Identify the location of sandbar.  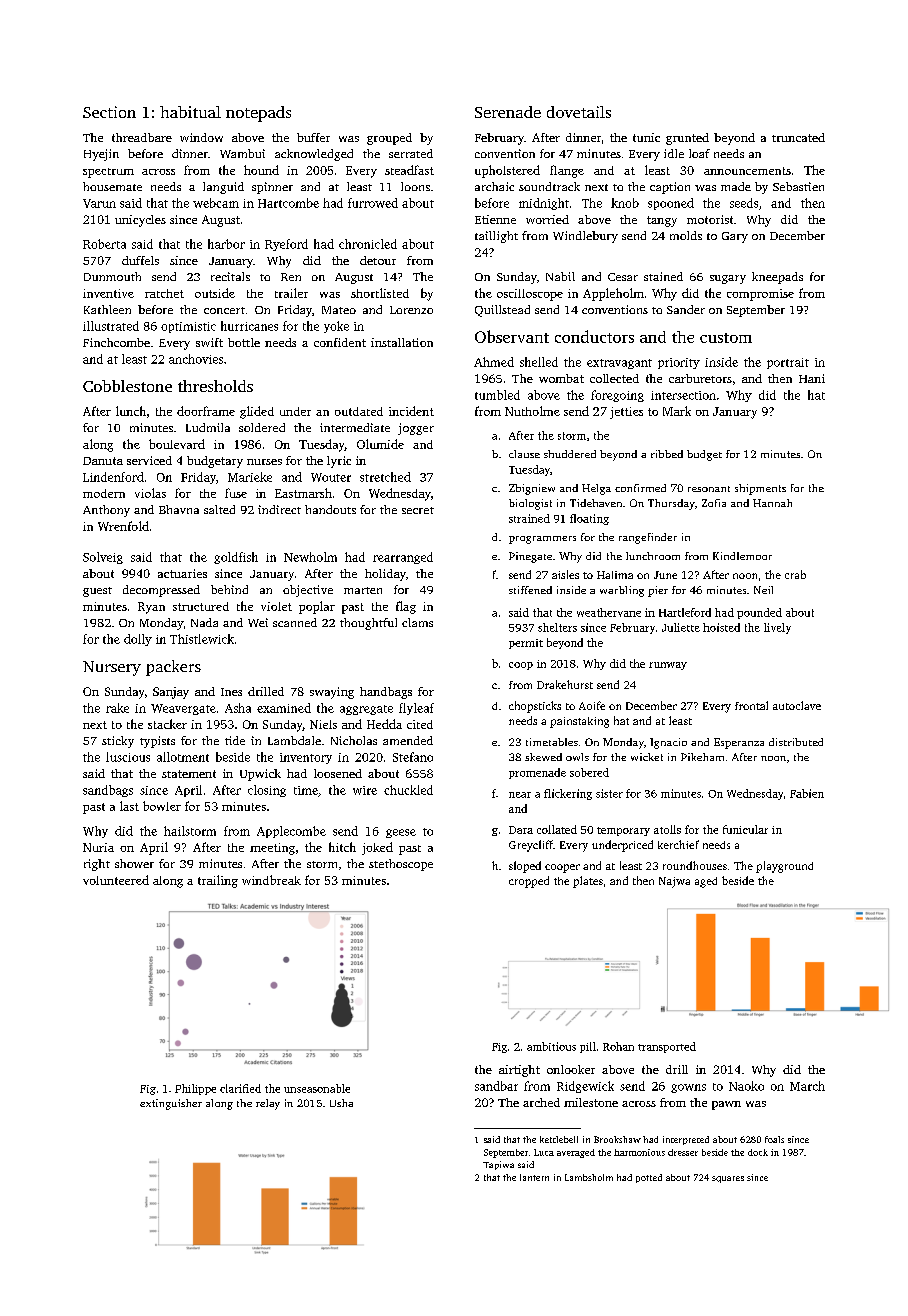
(496, 1086).
